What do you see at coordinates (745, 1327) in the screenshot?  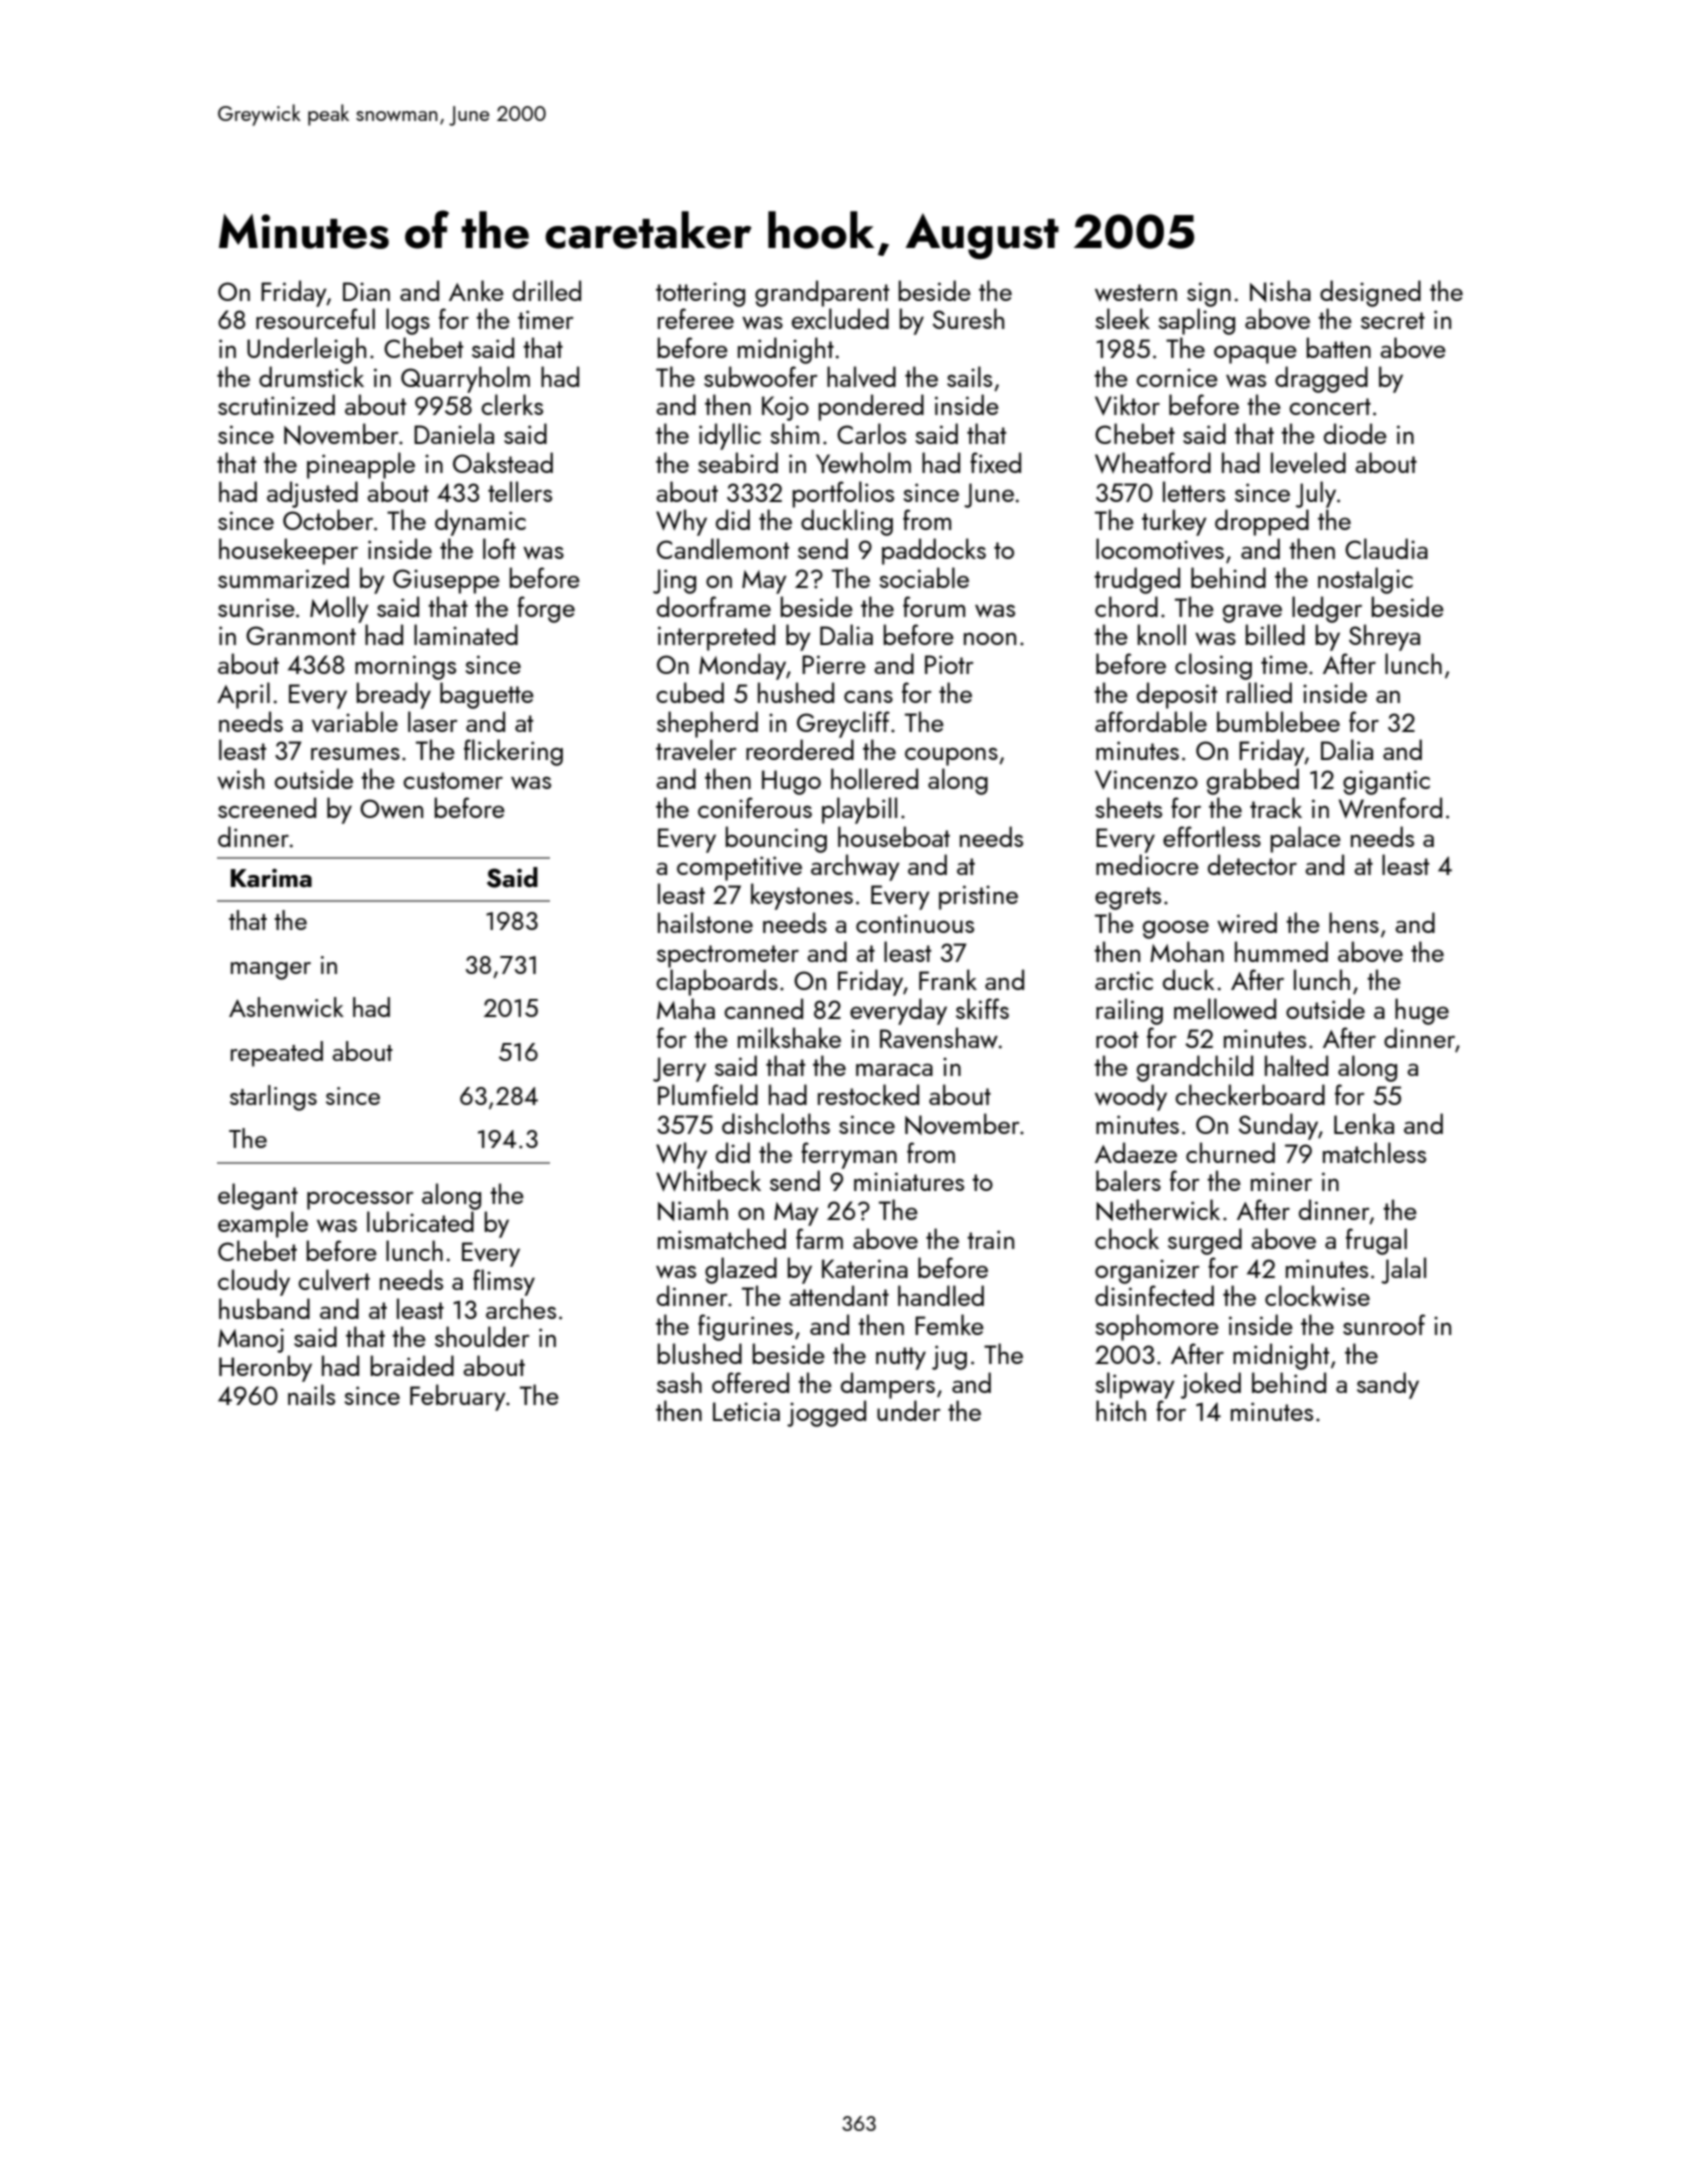 I see `figurines` at bounding box center [745, 1327].
